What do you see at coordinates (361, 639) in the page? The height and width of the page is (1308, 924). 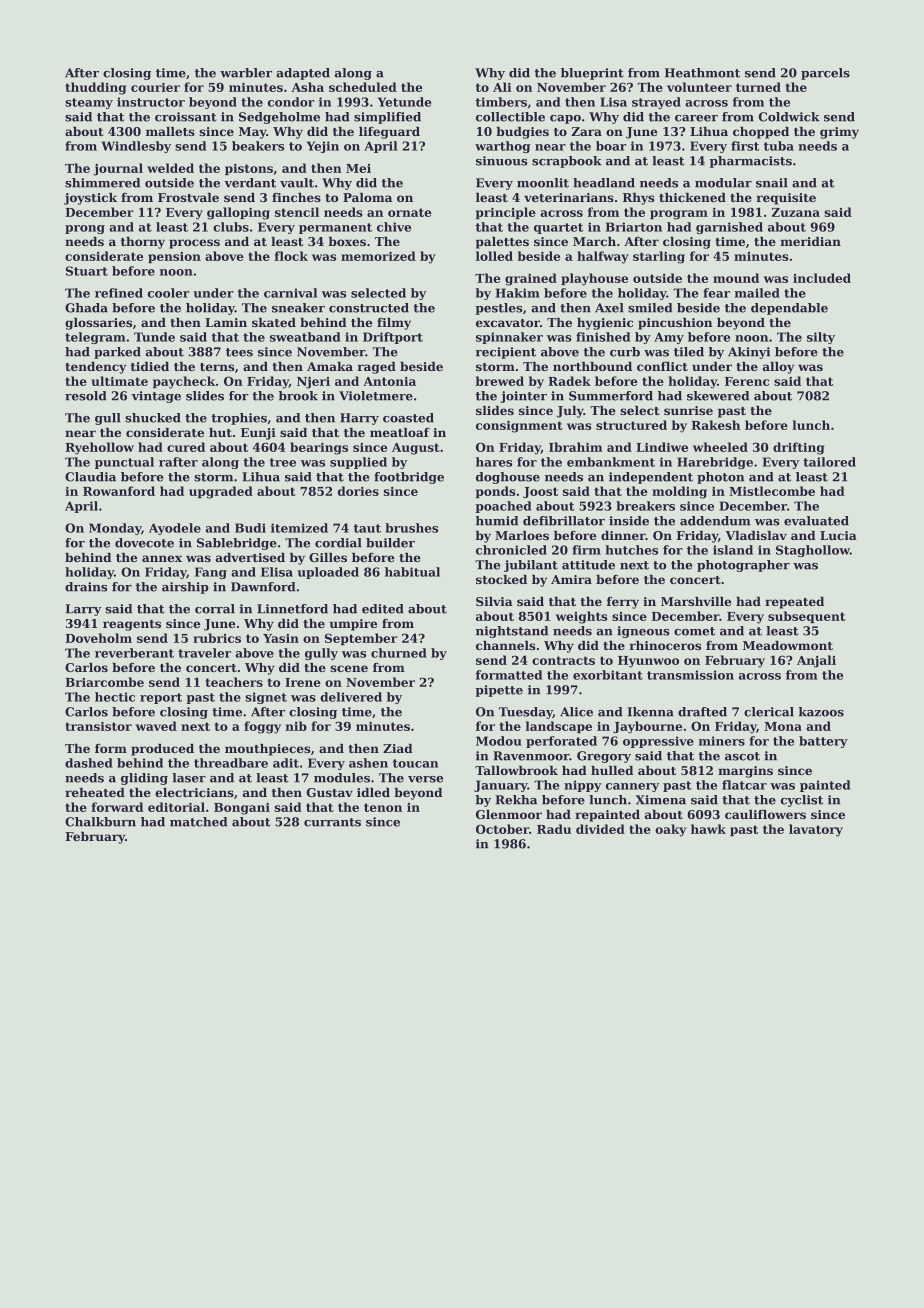 I see `September` at bounding box center [361, 639].
